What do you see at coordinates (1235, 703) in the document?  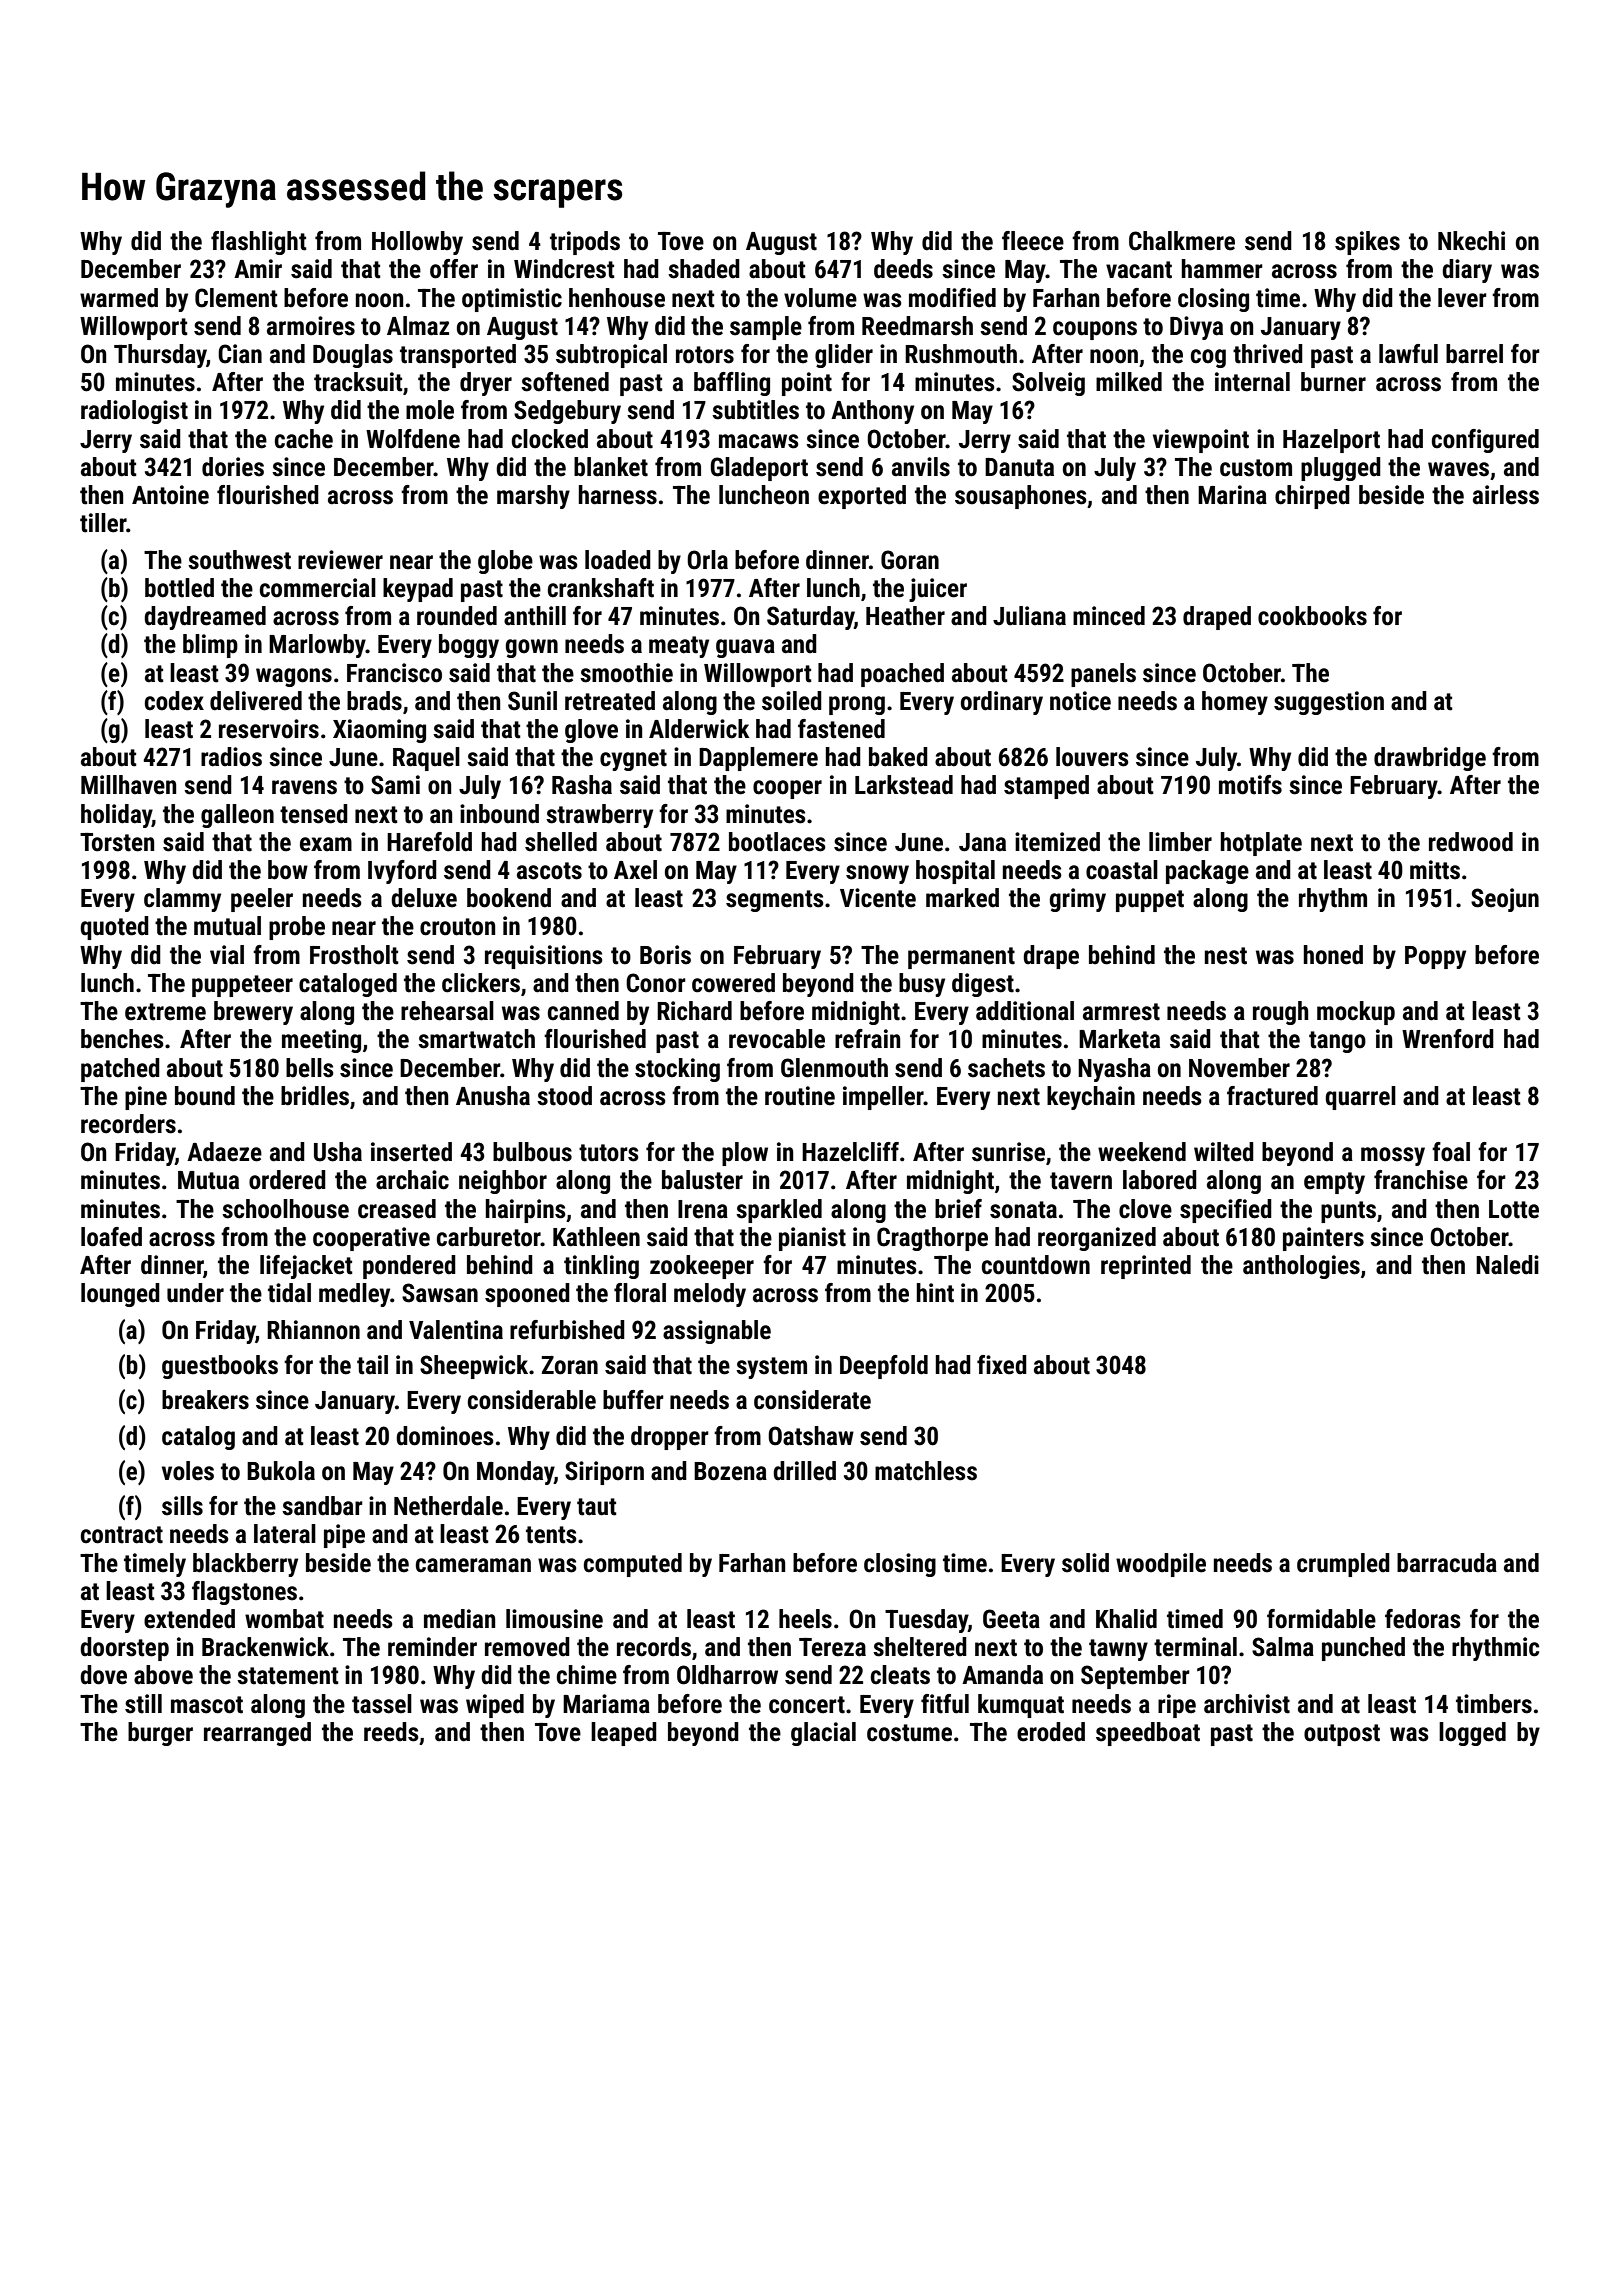 I see `homey` at bounding box center [1235, 703].
